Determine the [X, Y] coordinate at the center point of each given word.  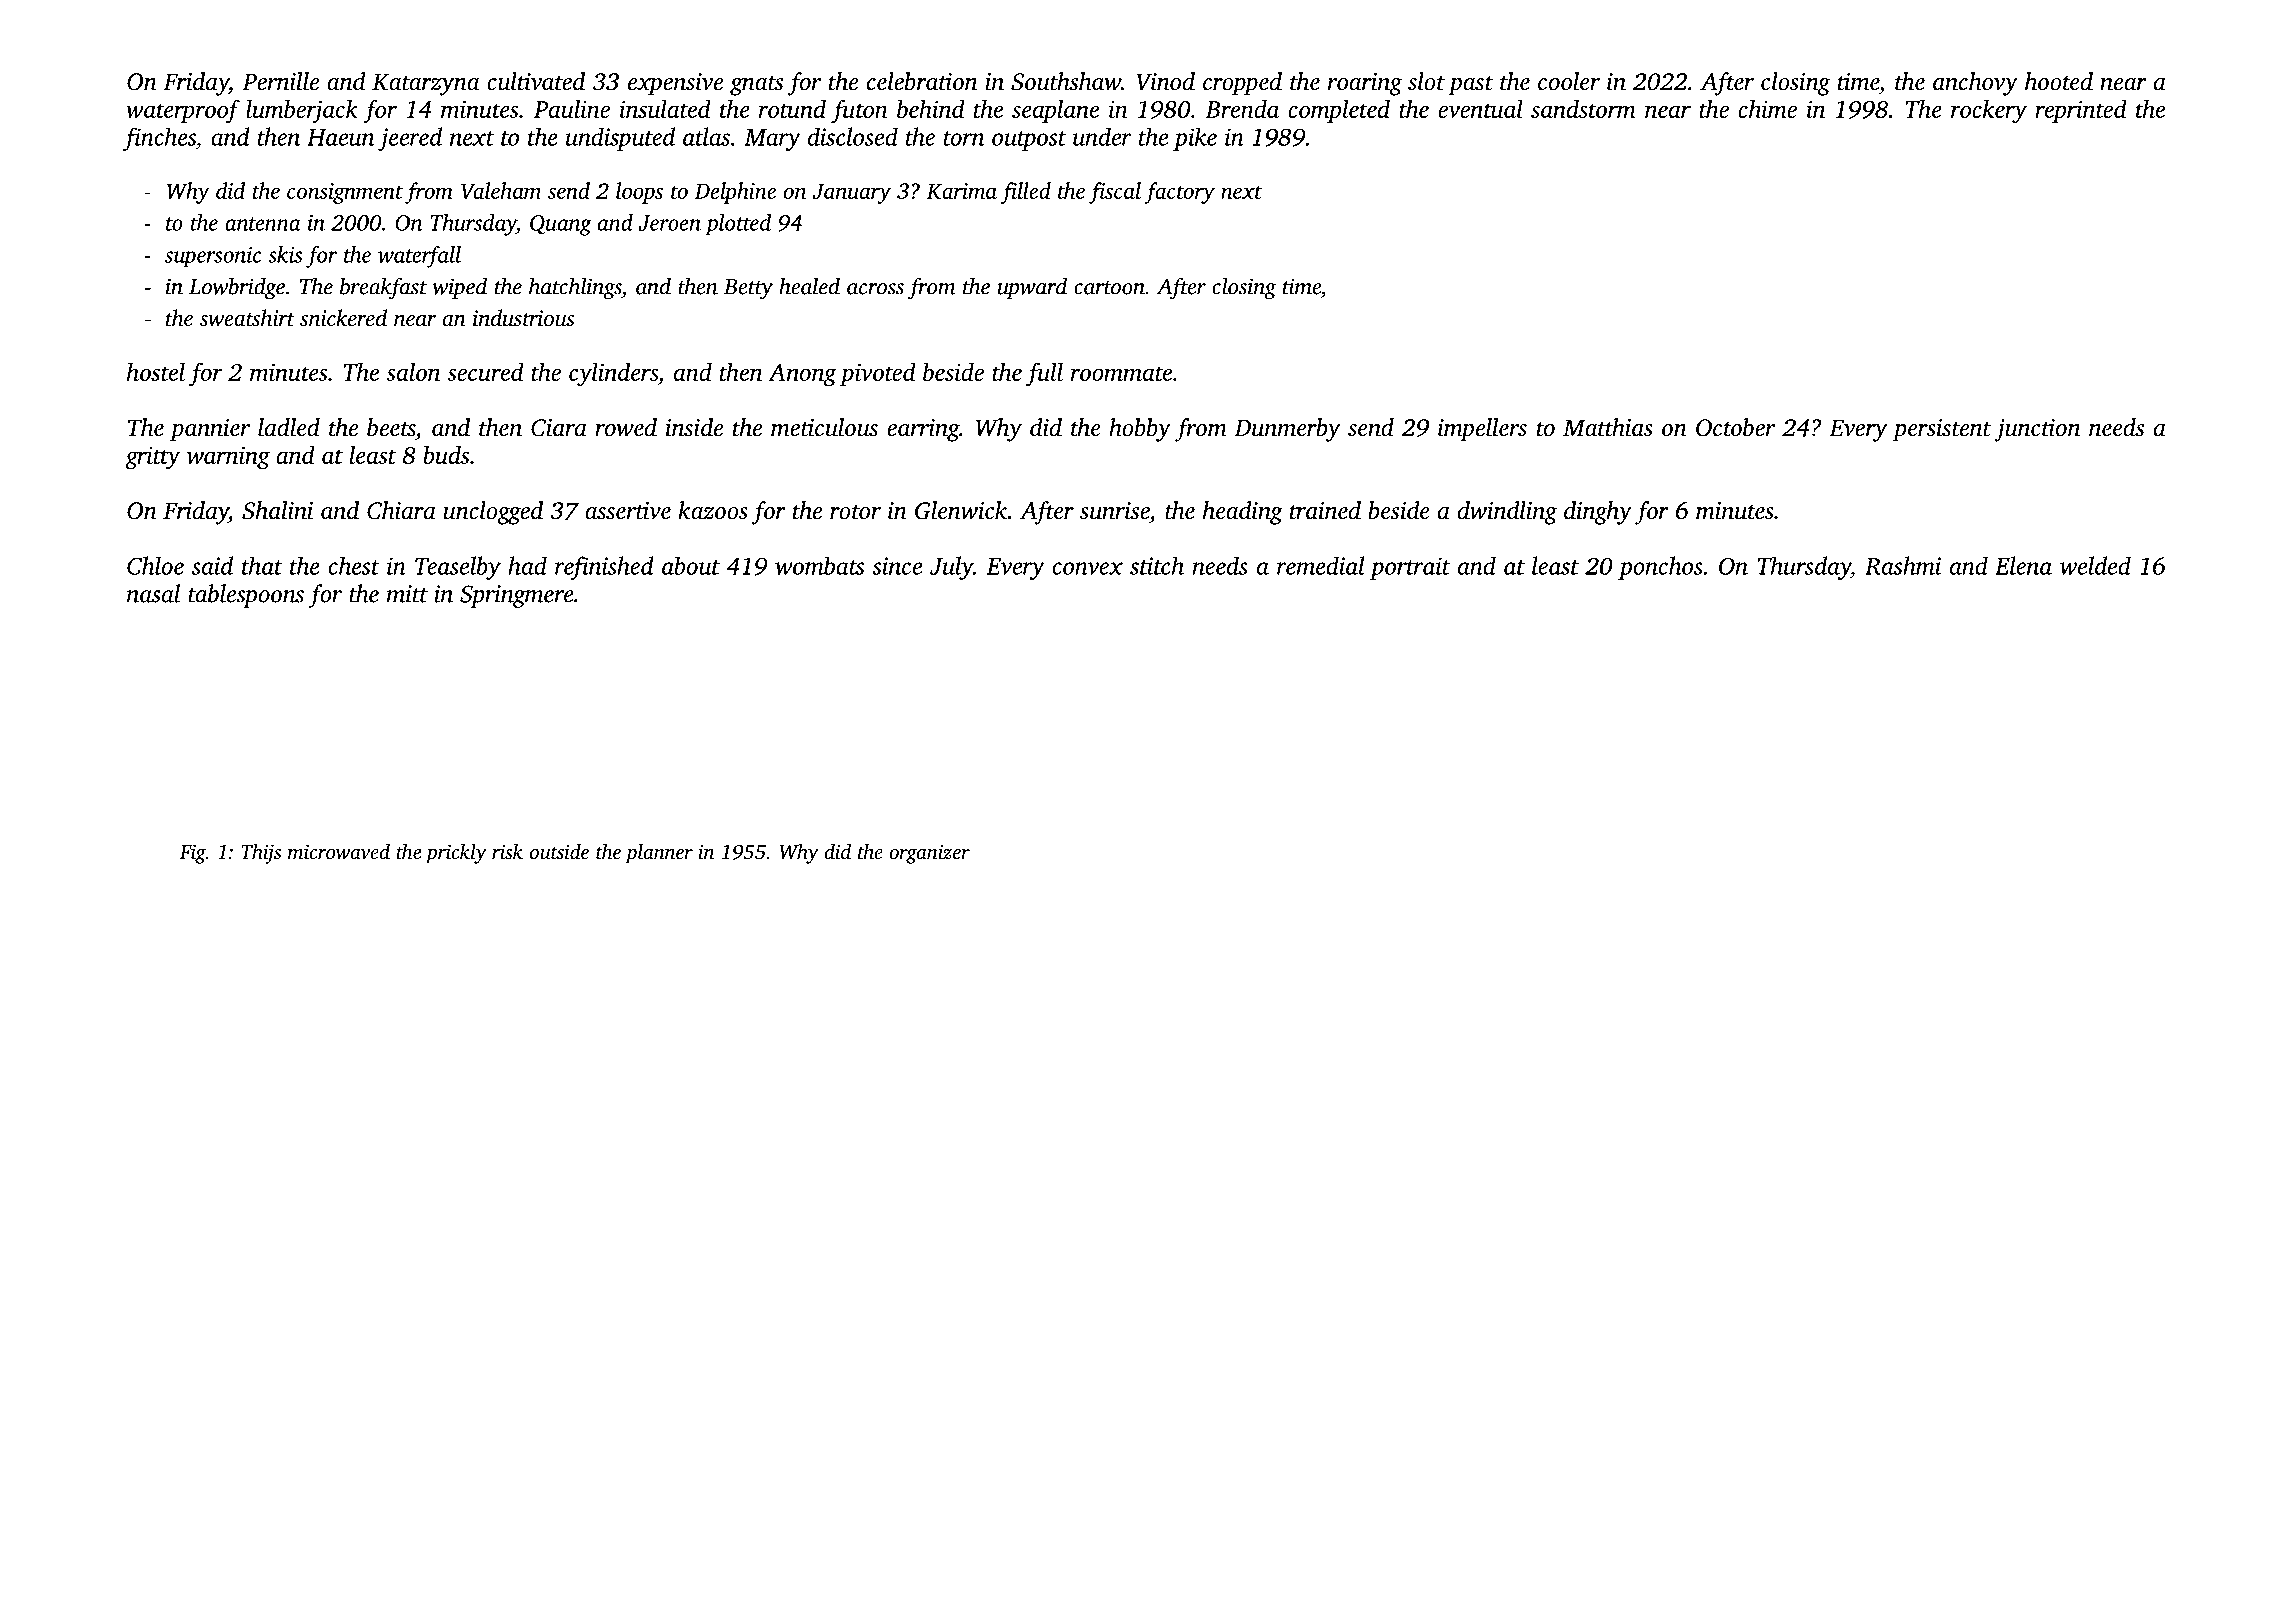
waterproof [183, 111]
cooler [1569, 81]
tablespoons [246, 596]
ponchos [1660, 568]
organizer [929, 854]
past [1470, 86]
